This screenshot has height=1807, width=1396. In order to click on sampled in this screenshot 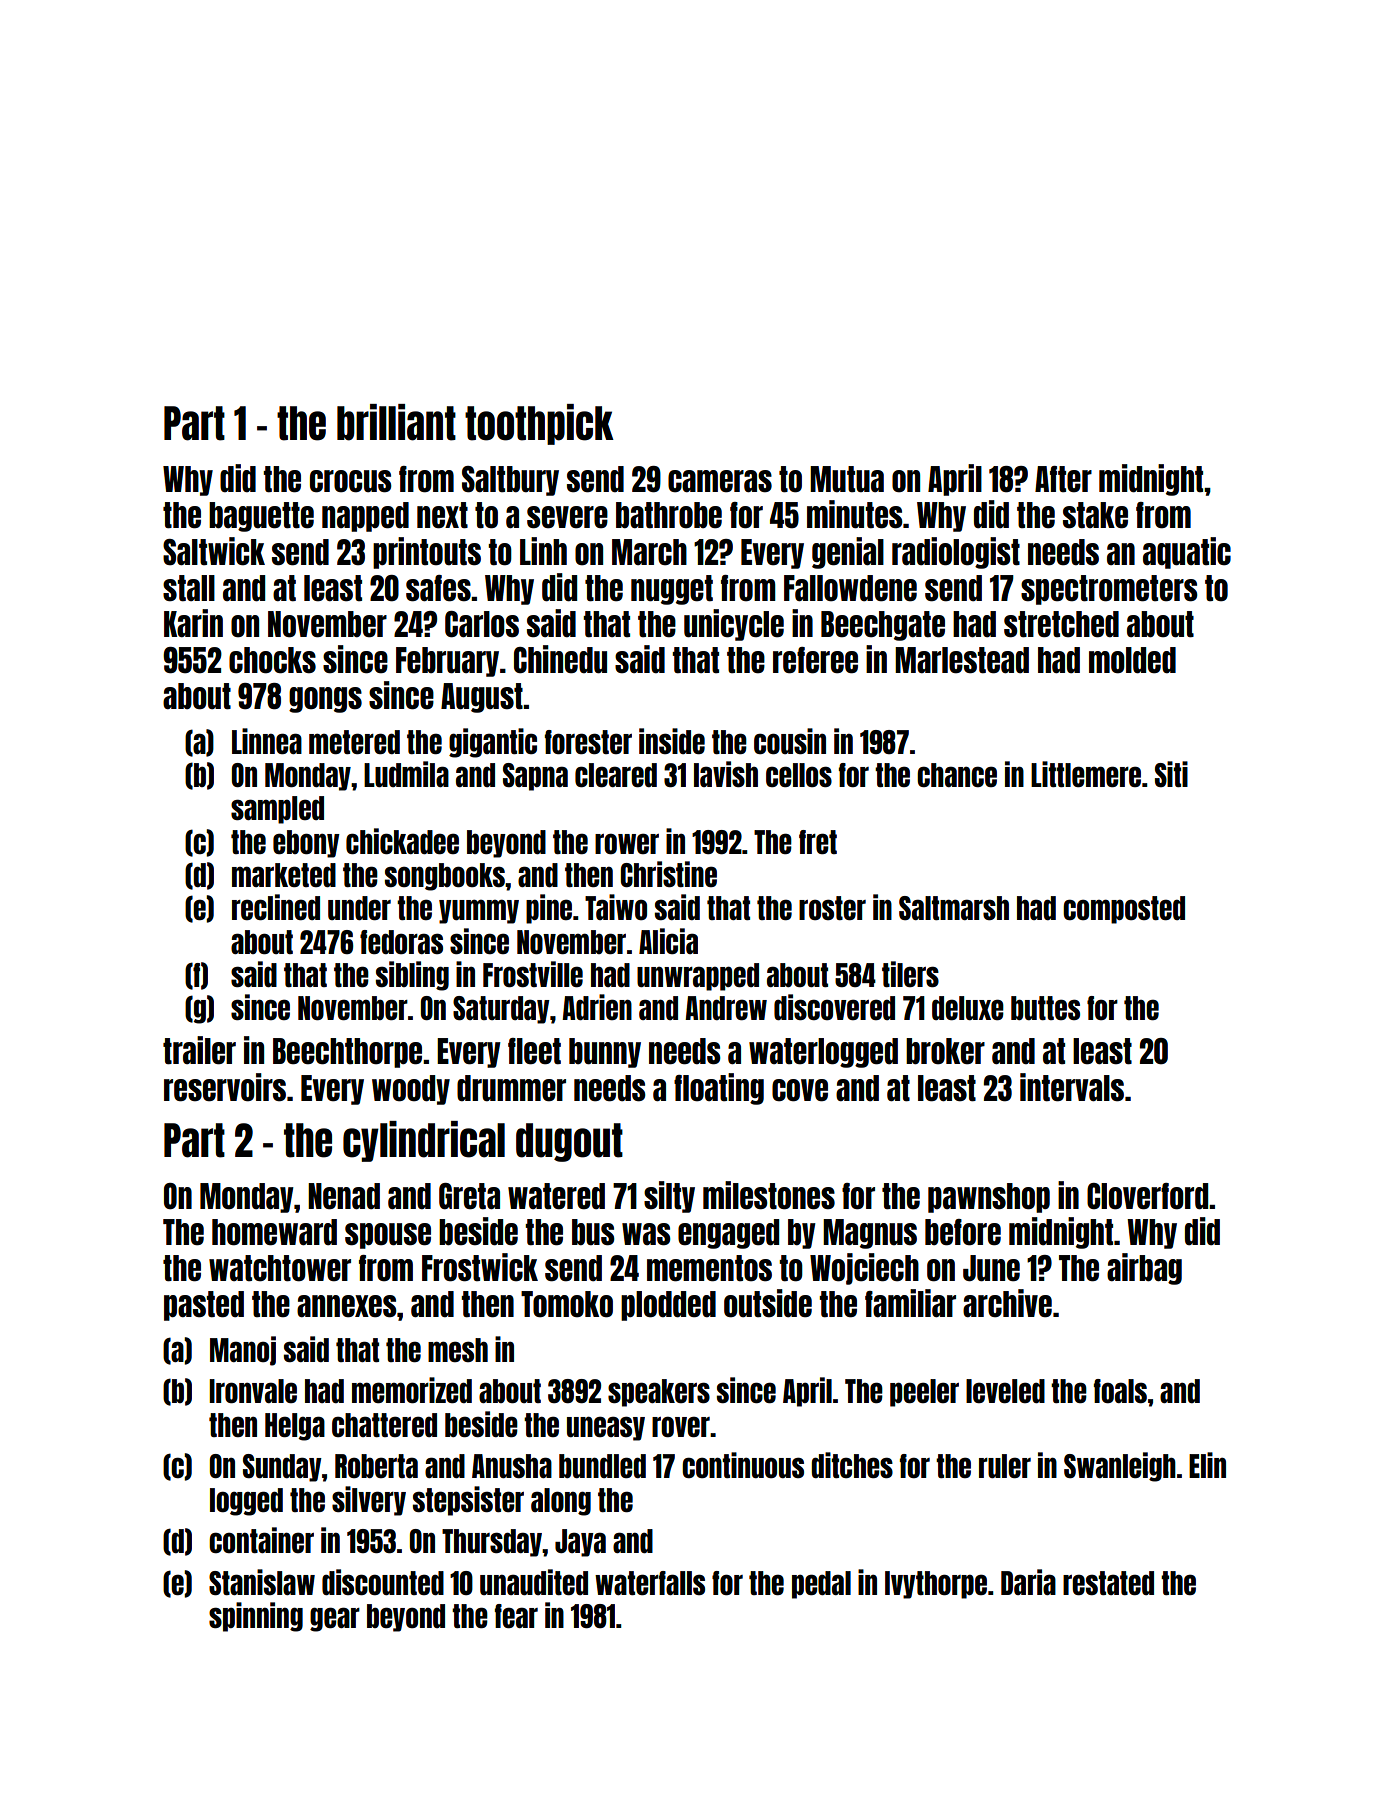, I will do `click(277, 810)`.
